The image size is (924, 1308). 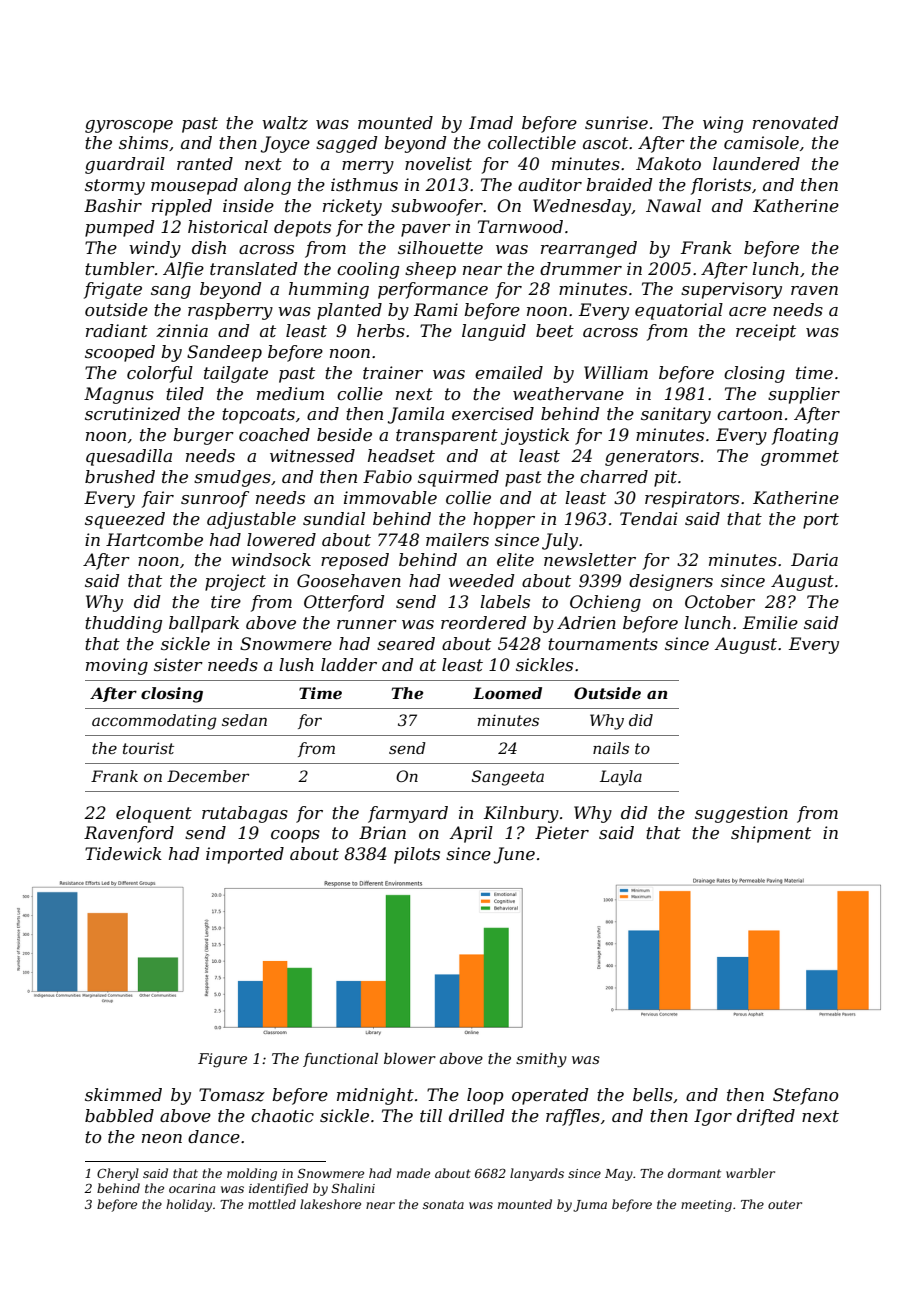 What do you see at coordinates (390, 497) in the image?
I see `immovable` at bounding box center [390, 497].
